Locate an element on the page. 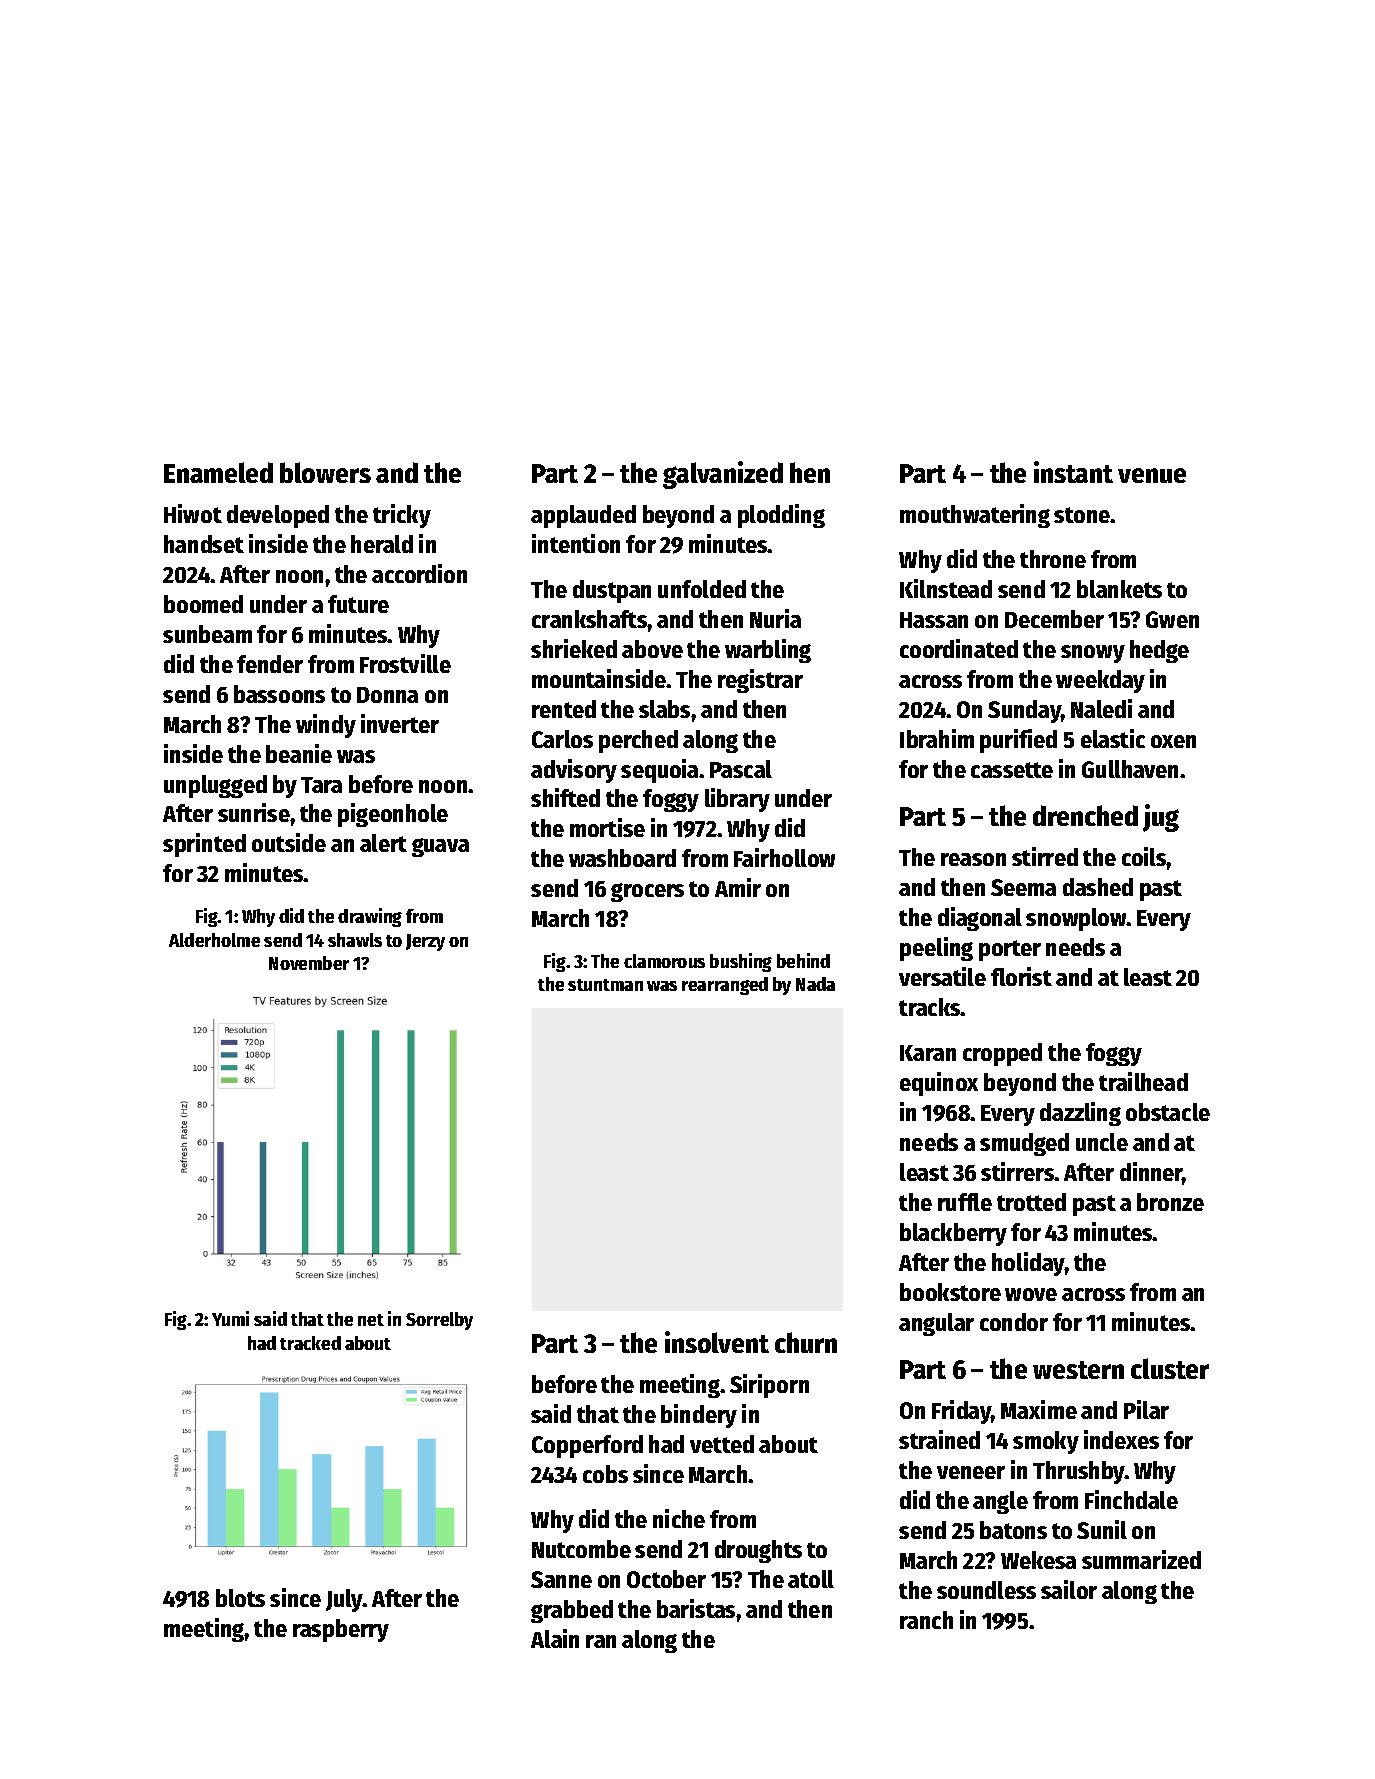 The width and height of the document is (1375, 1779). Yumi is located at coordinates (230, 1318).
